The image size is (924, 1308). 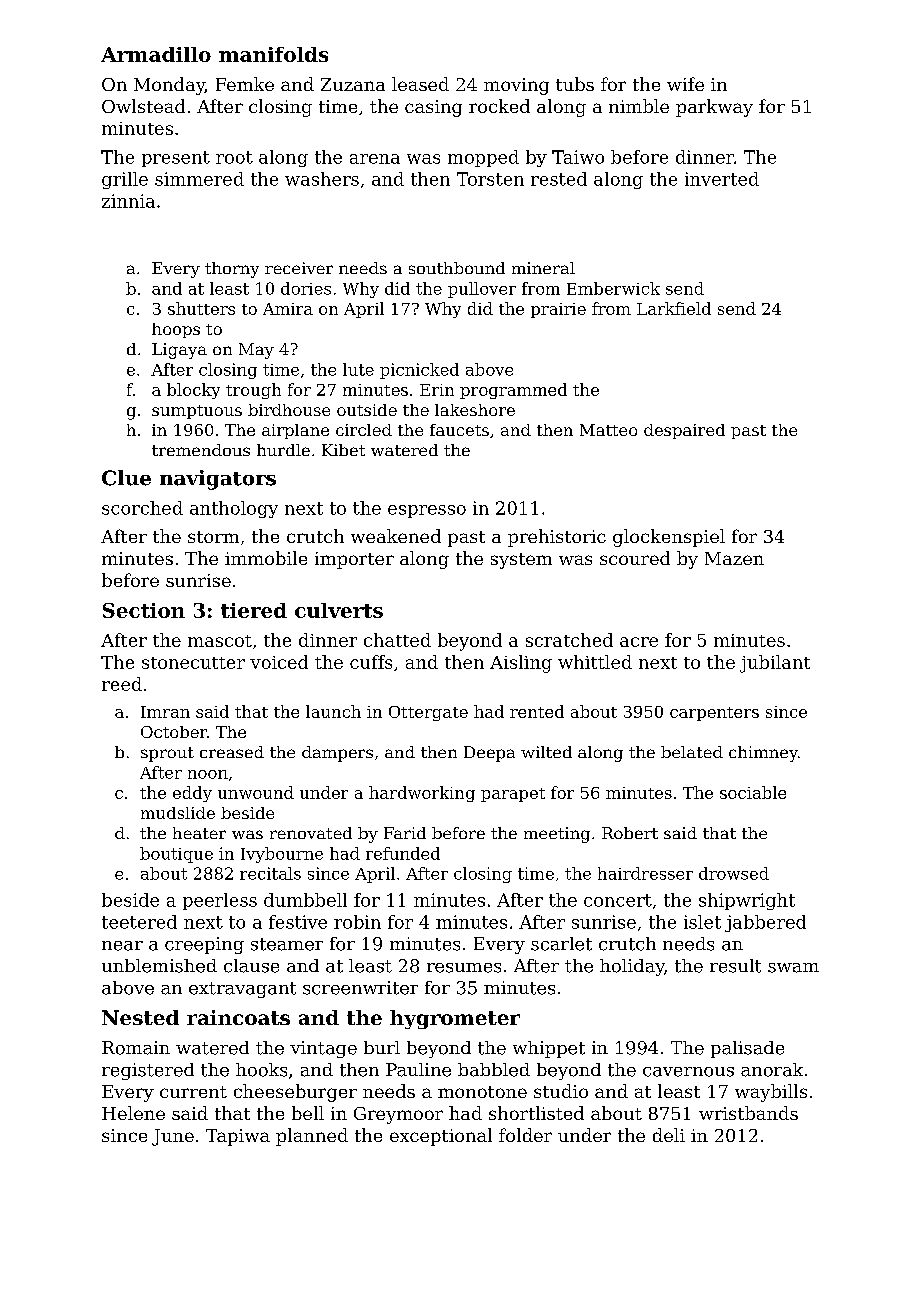 What do you see at coordinates (613, 288) in the screenshot?
I see `Emberwick` at bounding box center [613, 288].
